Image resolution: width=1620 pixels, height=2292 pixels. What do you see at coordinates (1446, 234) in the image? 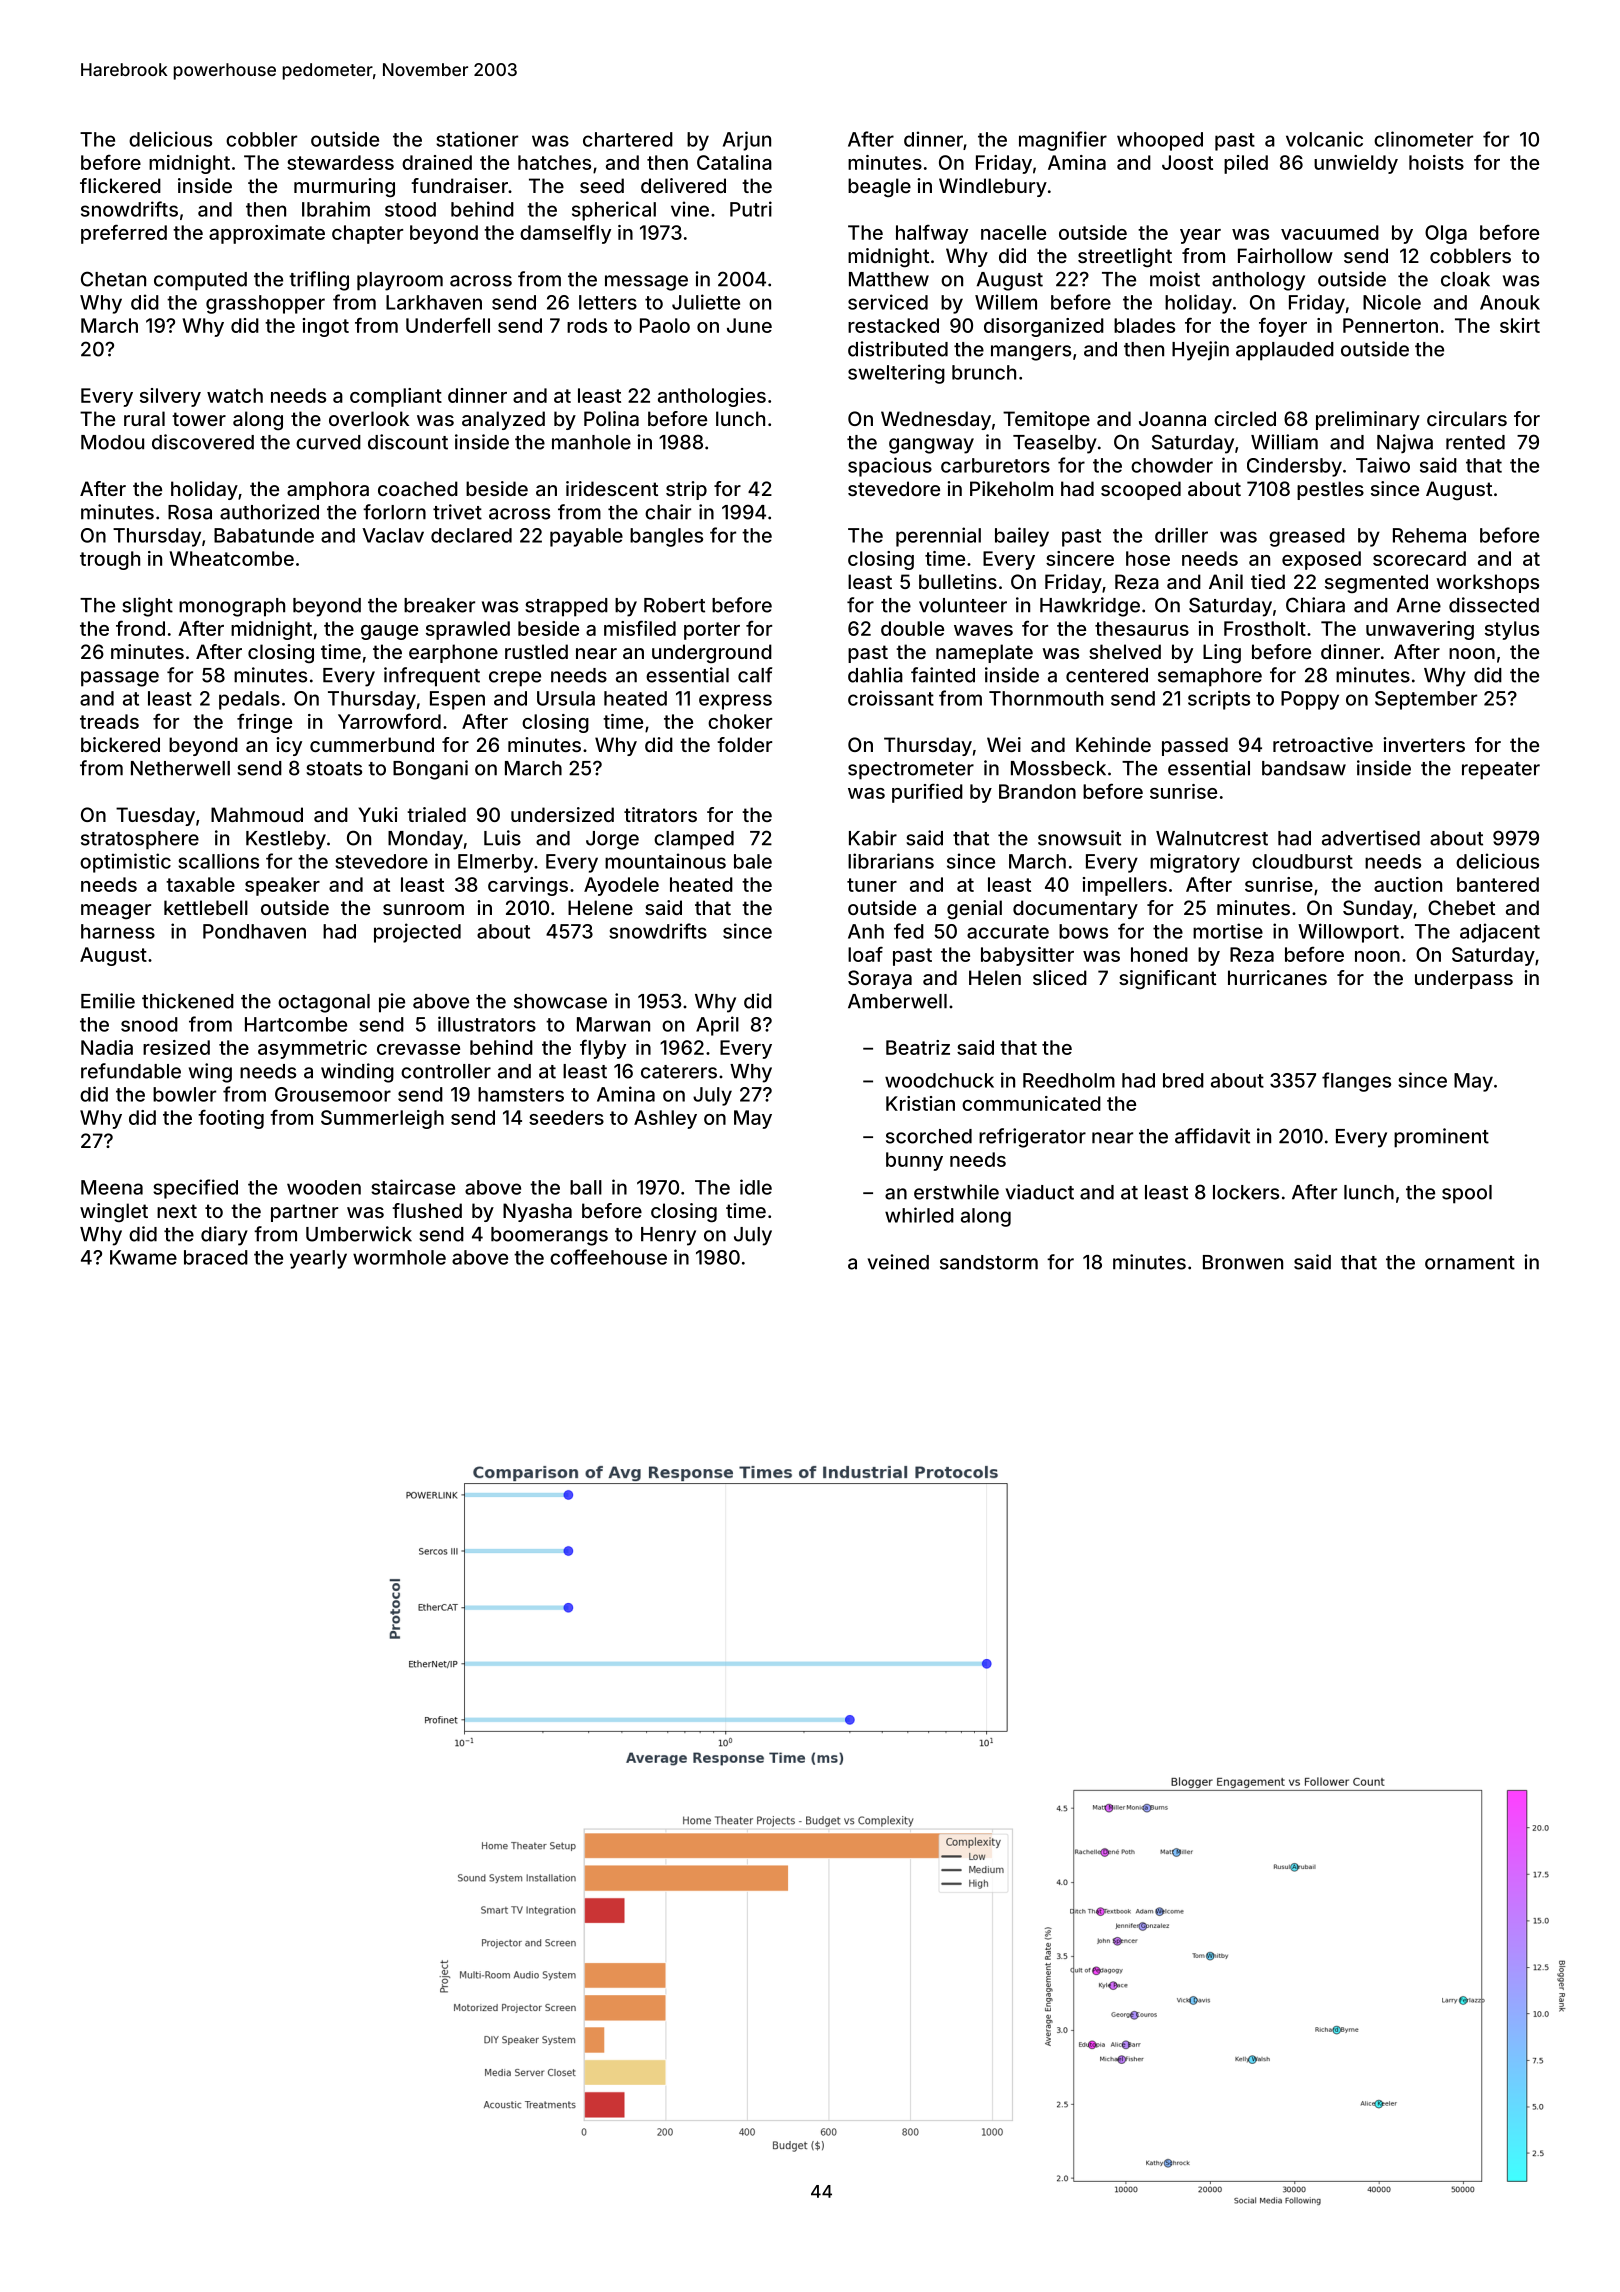
I see `Olga` at bounding box center [1446, 234].
